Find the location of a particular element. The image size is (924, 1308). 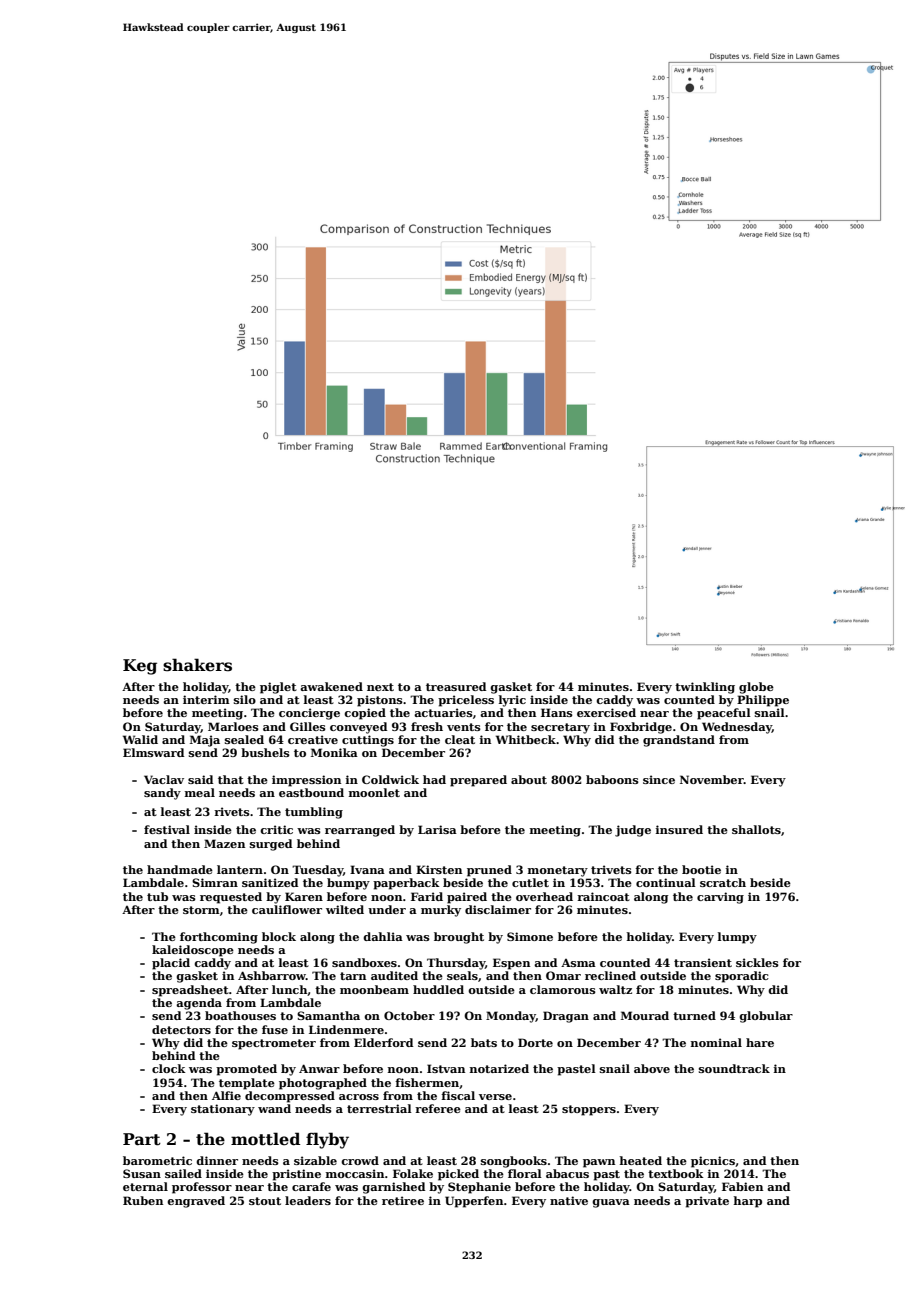

verse is located at coordinates (495, 1097).
